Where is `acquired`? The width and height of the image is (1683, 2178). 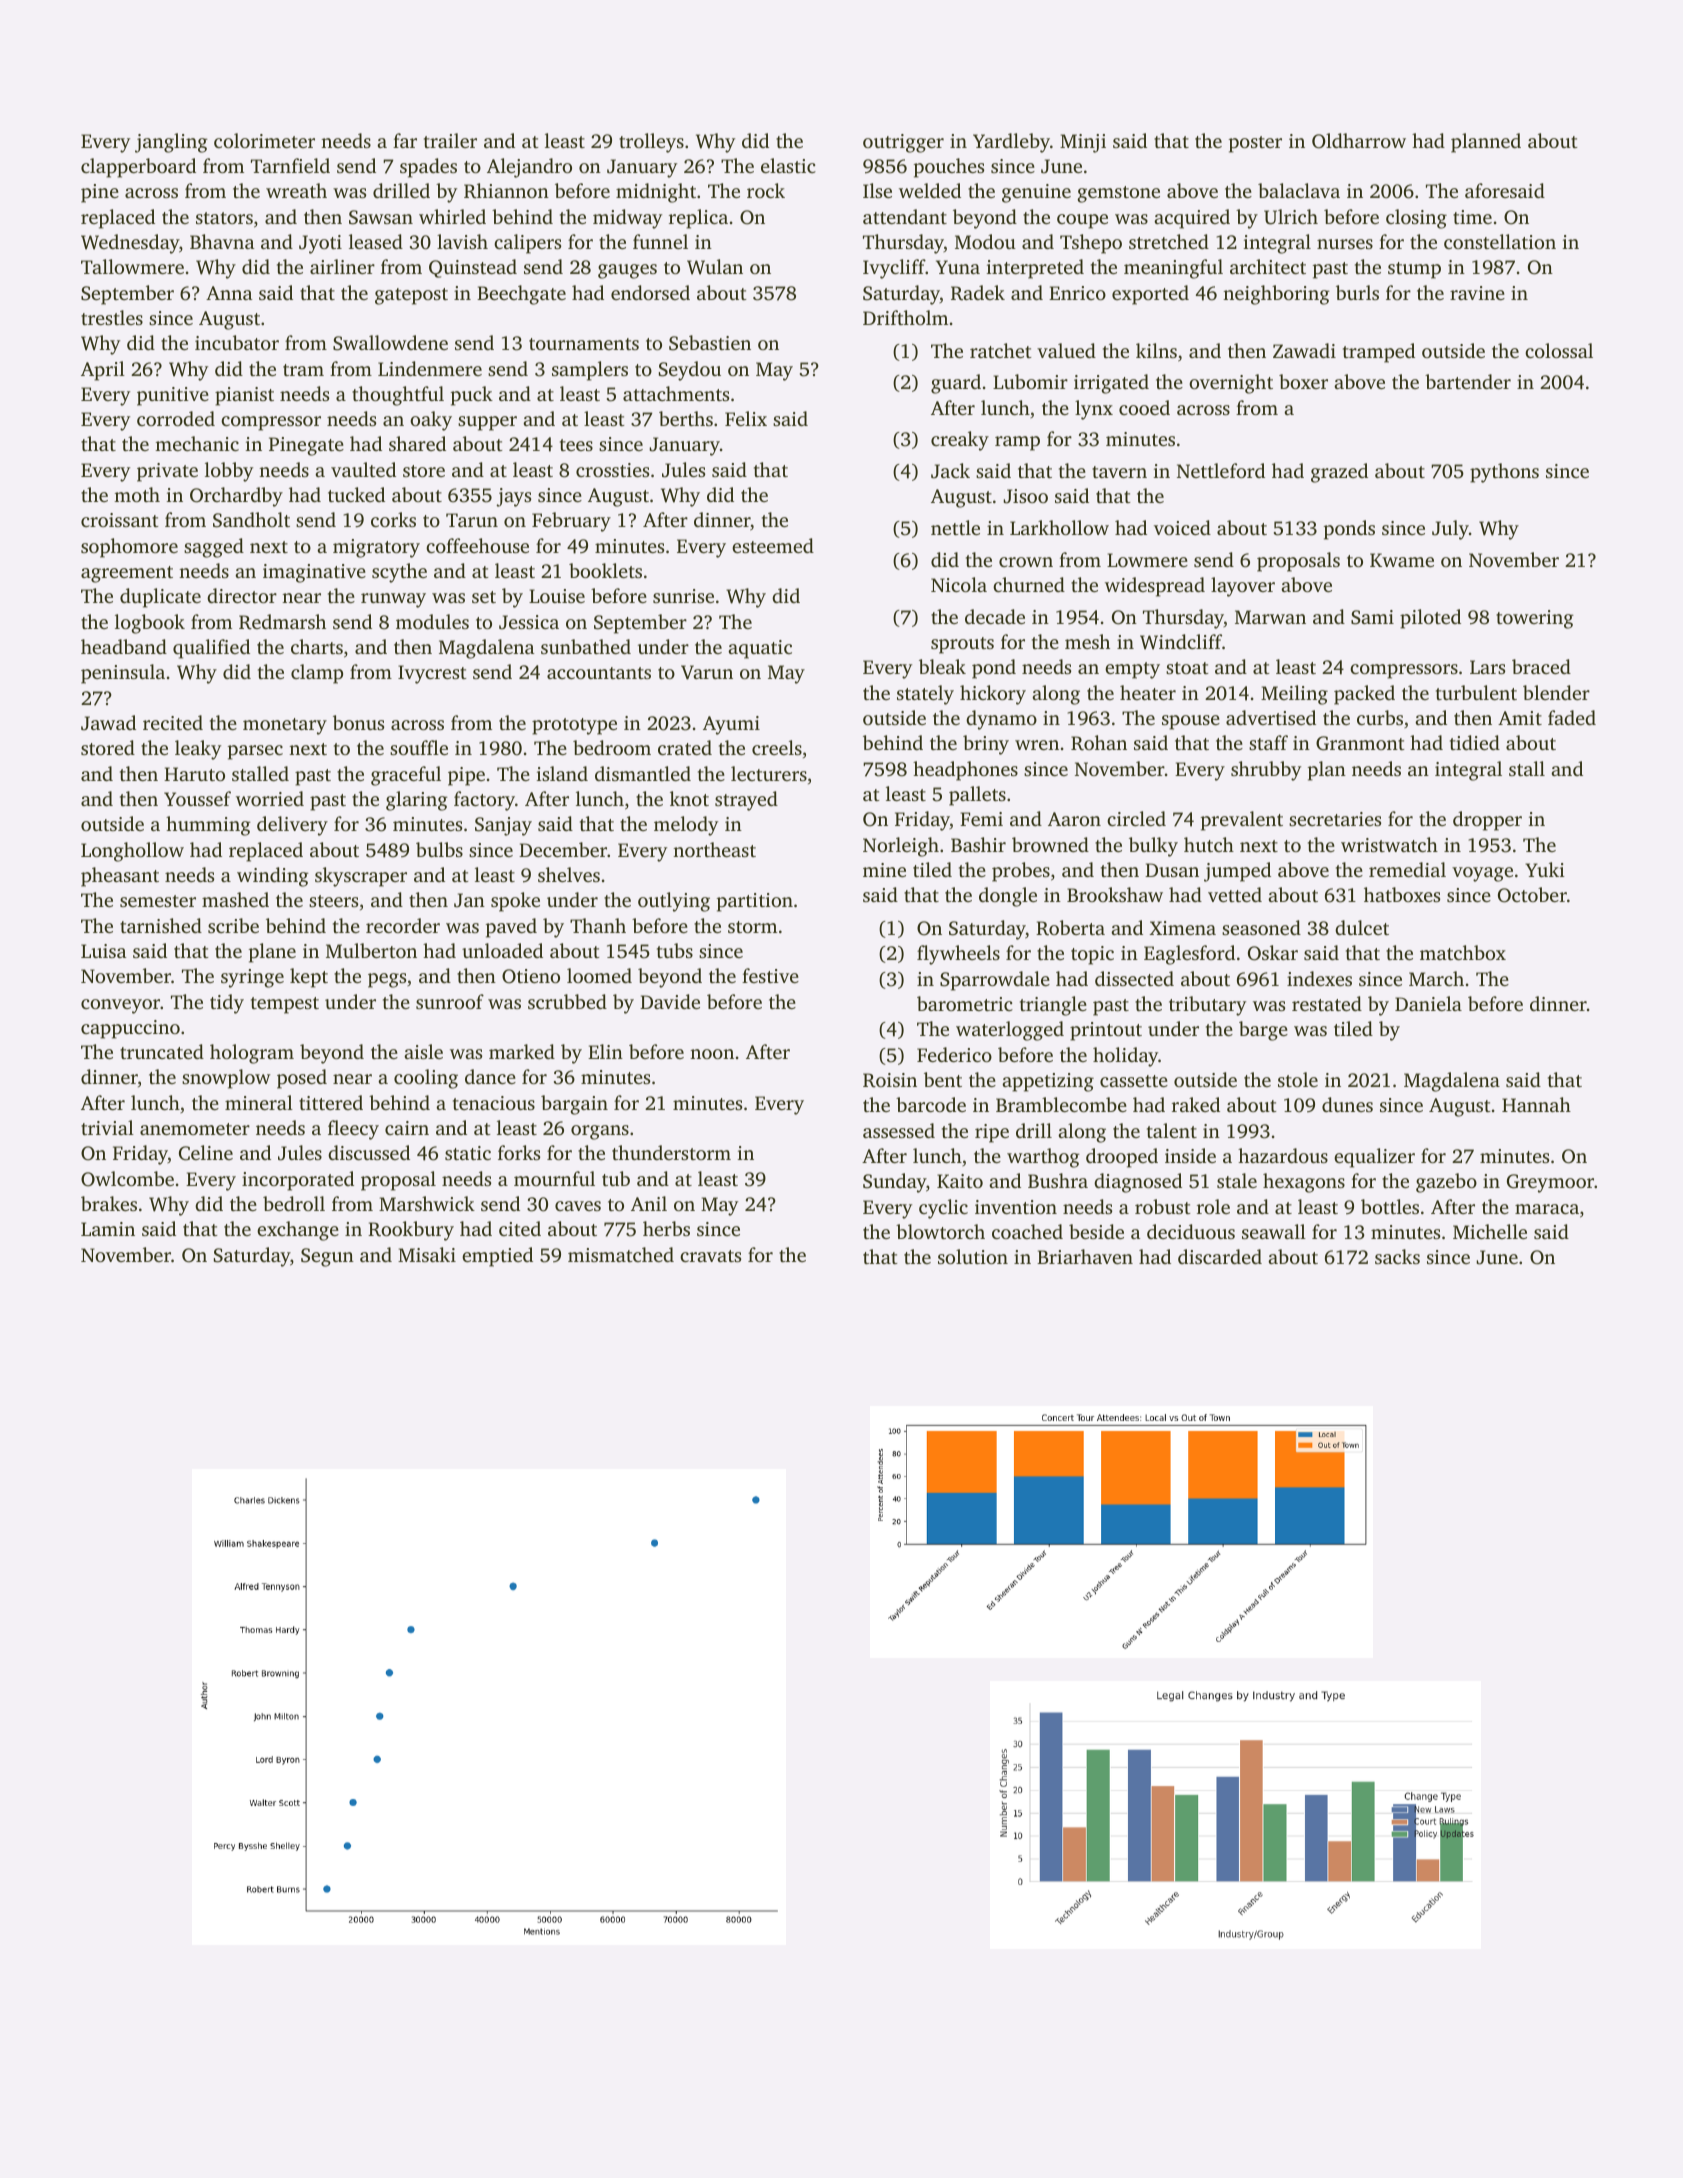 acquired is located at coordinates (1192, 219).
